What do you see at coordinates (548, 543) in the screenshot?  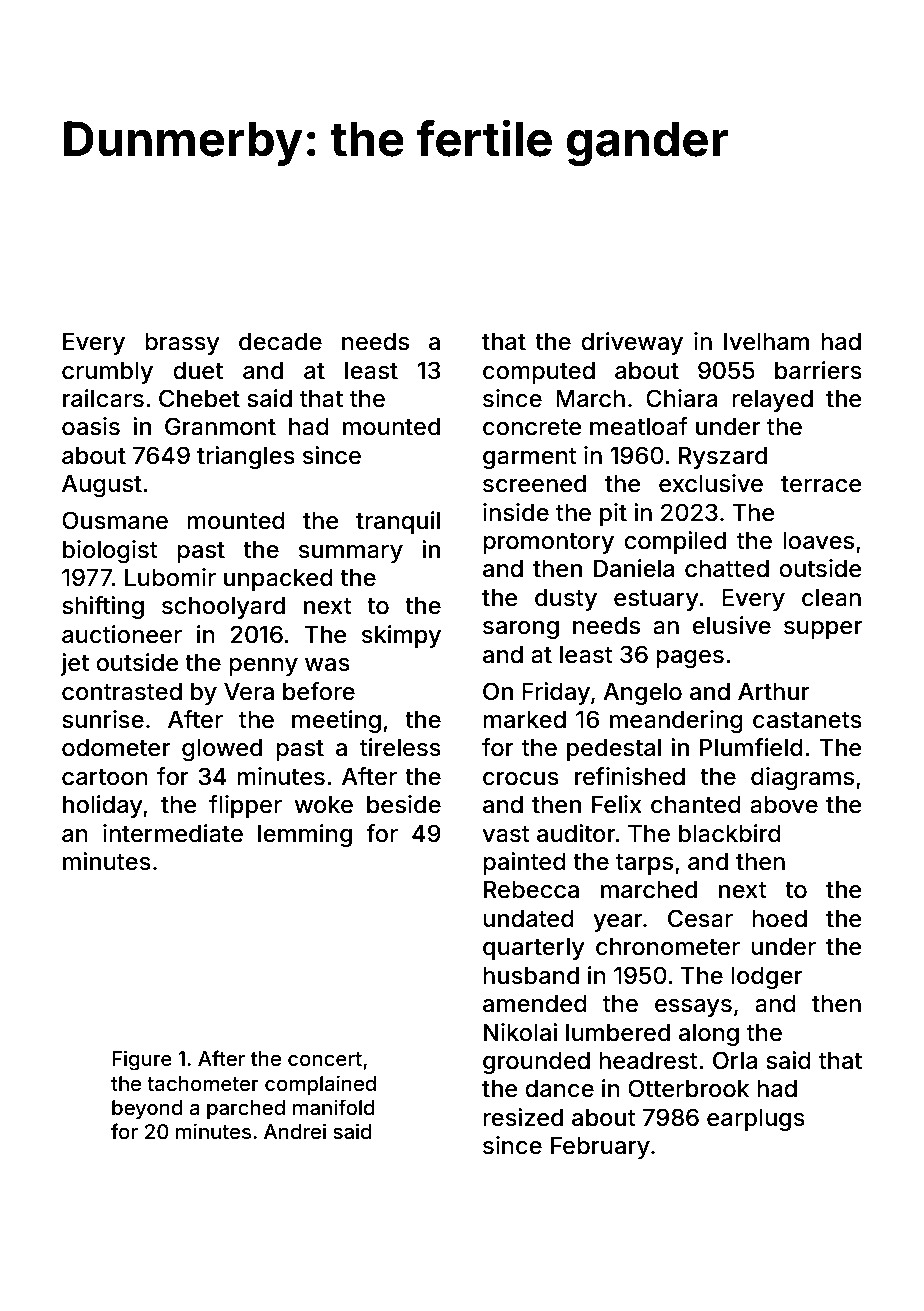 I see `promontory` at bounding box center [548, 543].
